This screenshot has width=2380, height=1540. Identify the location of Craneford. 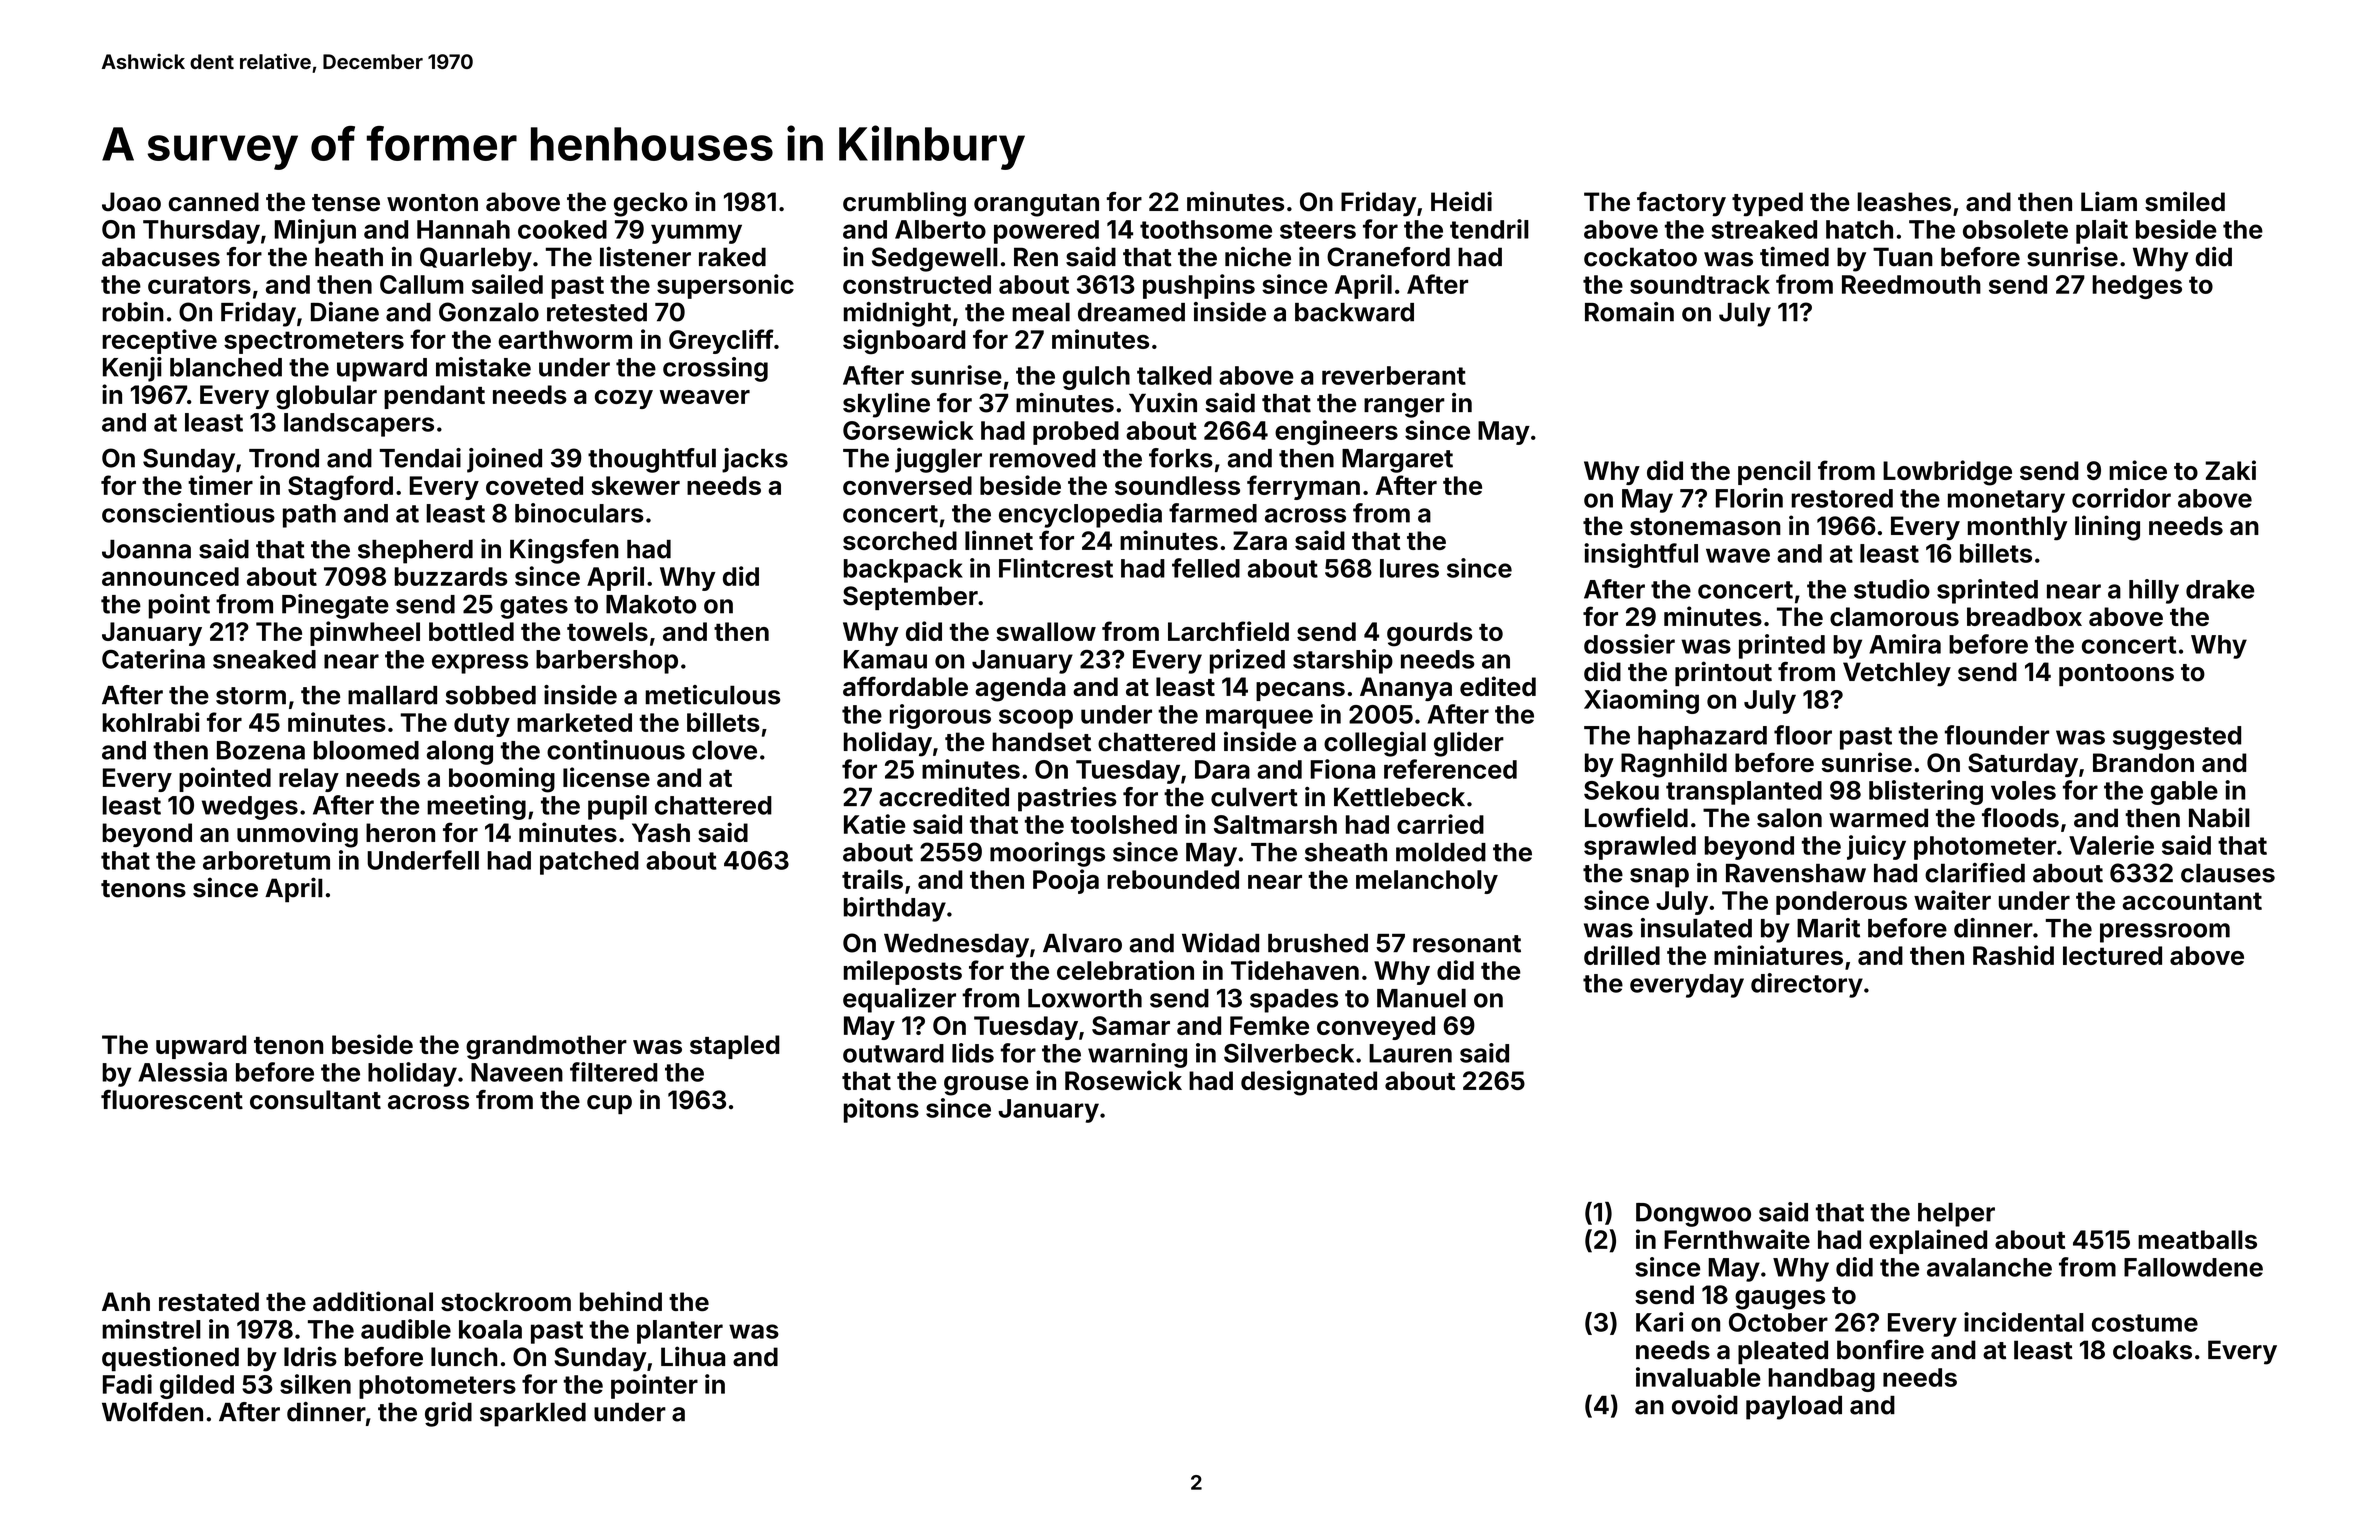
(1388, 257).
